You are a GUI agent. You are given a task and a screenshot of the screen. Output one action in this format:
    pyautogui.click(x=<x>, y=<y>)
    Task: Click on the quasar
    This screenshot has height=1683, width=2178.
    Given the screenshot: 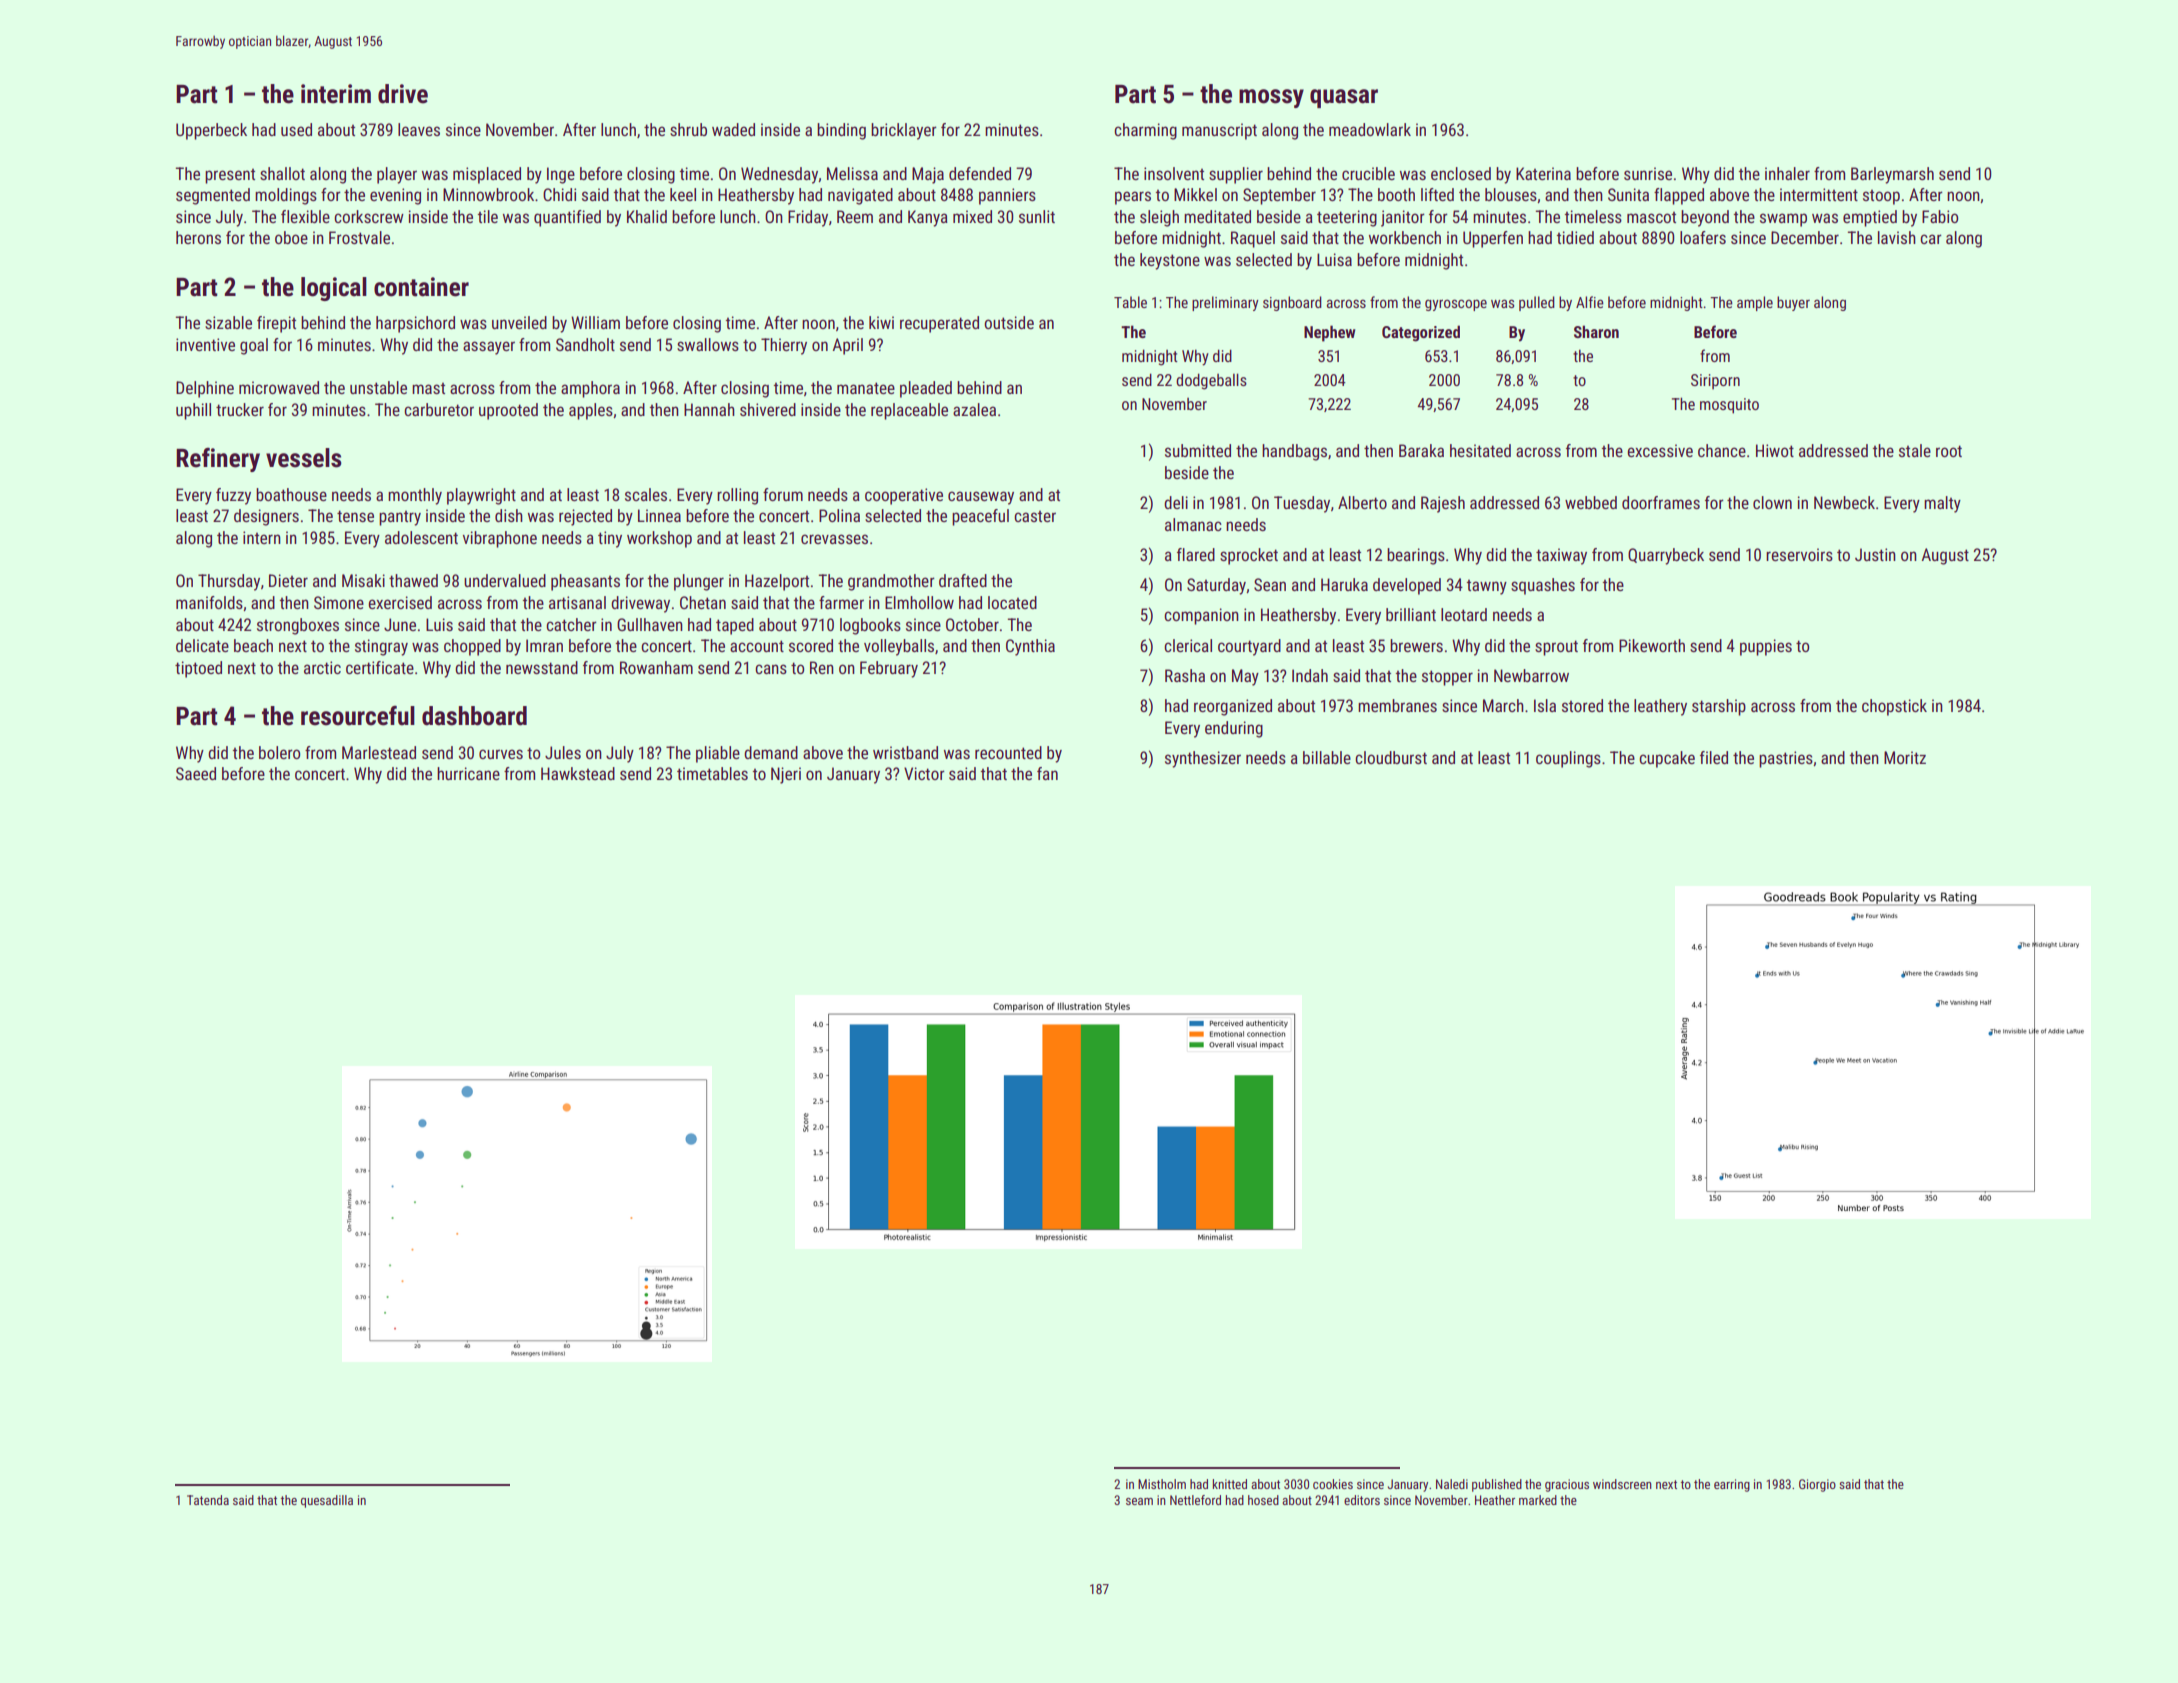 What is the action you would take?
    pyautogui.click(x=1344, y=98)
